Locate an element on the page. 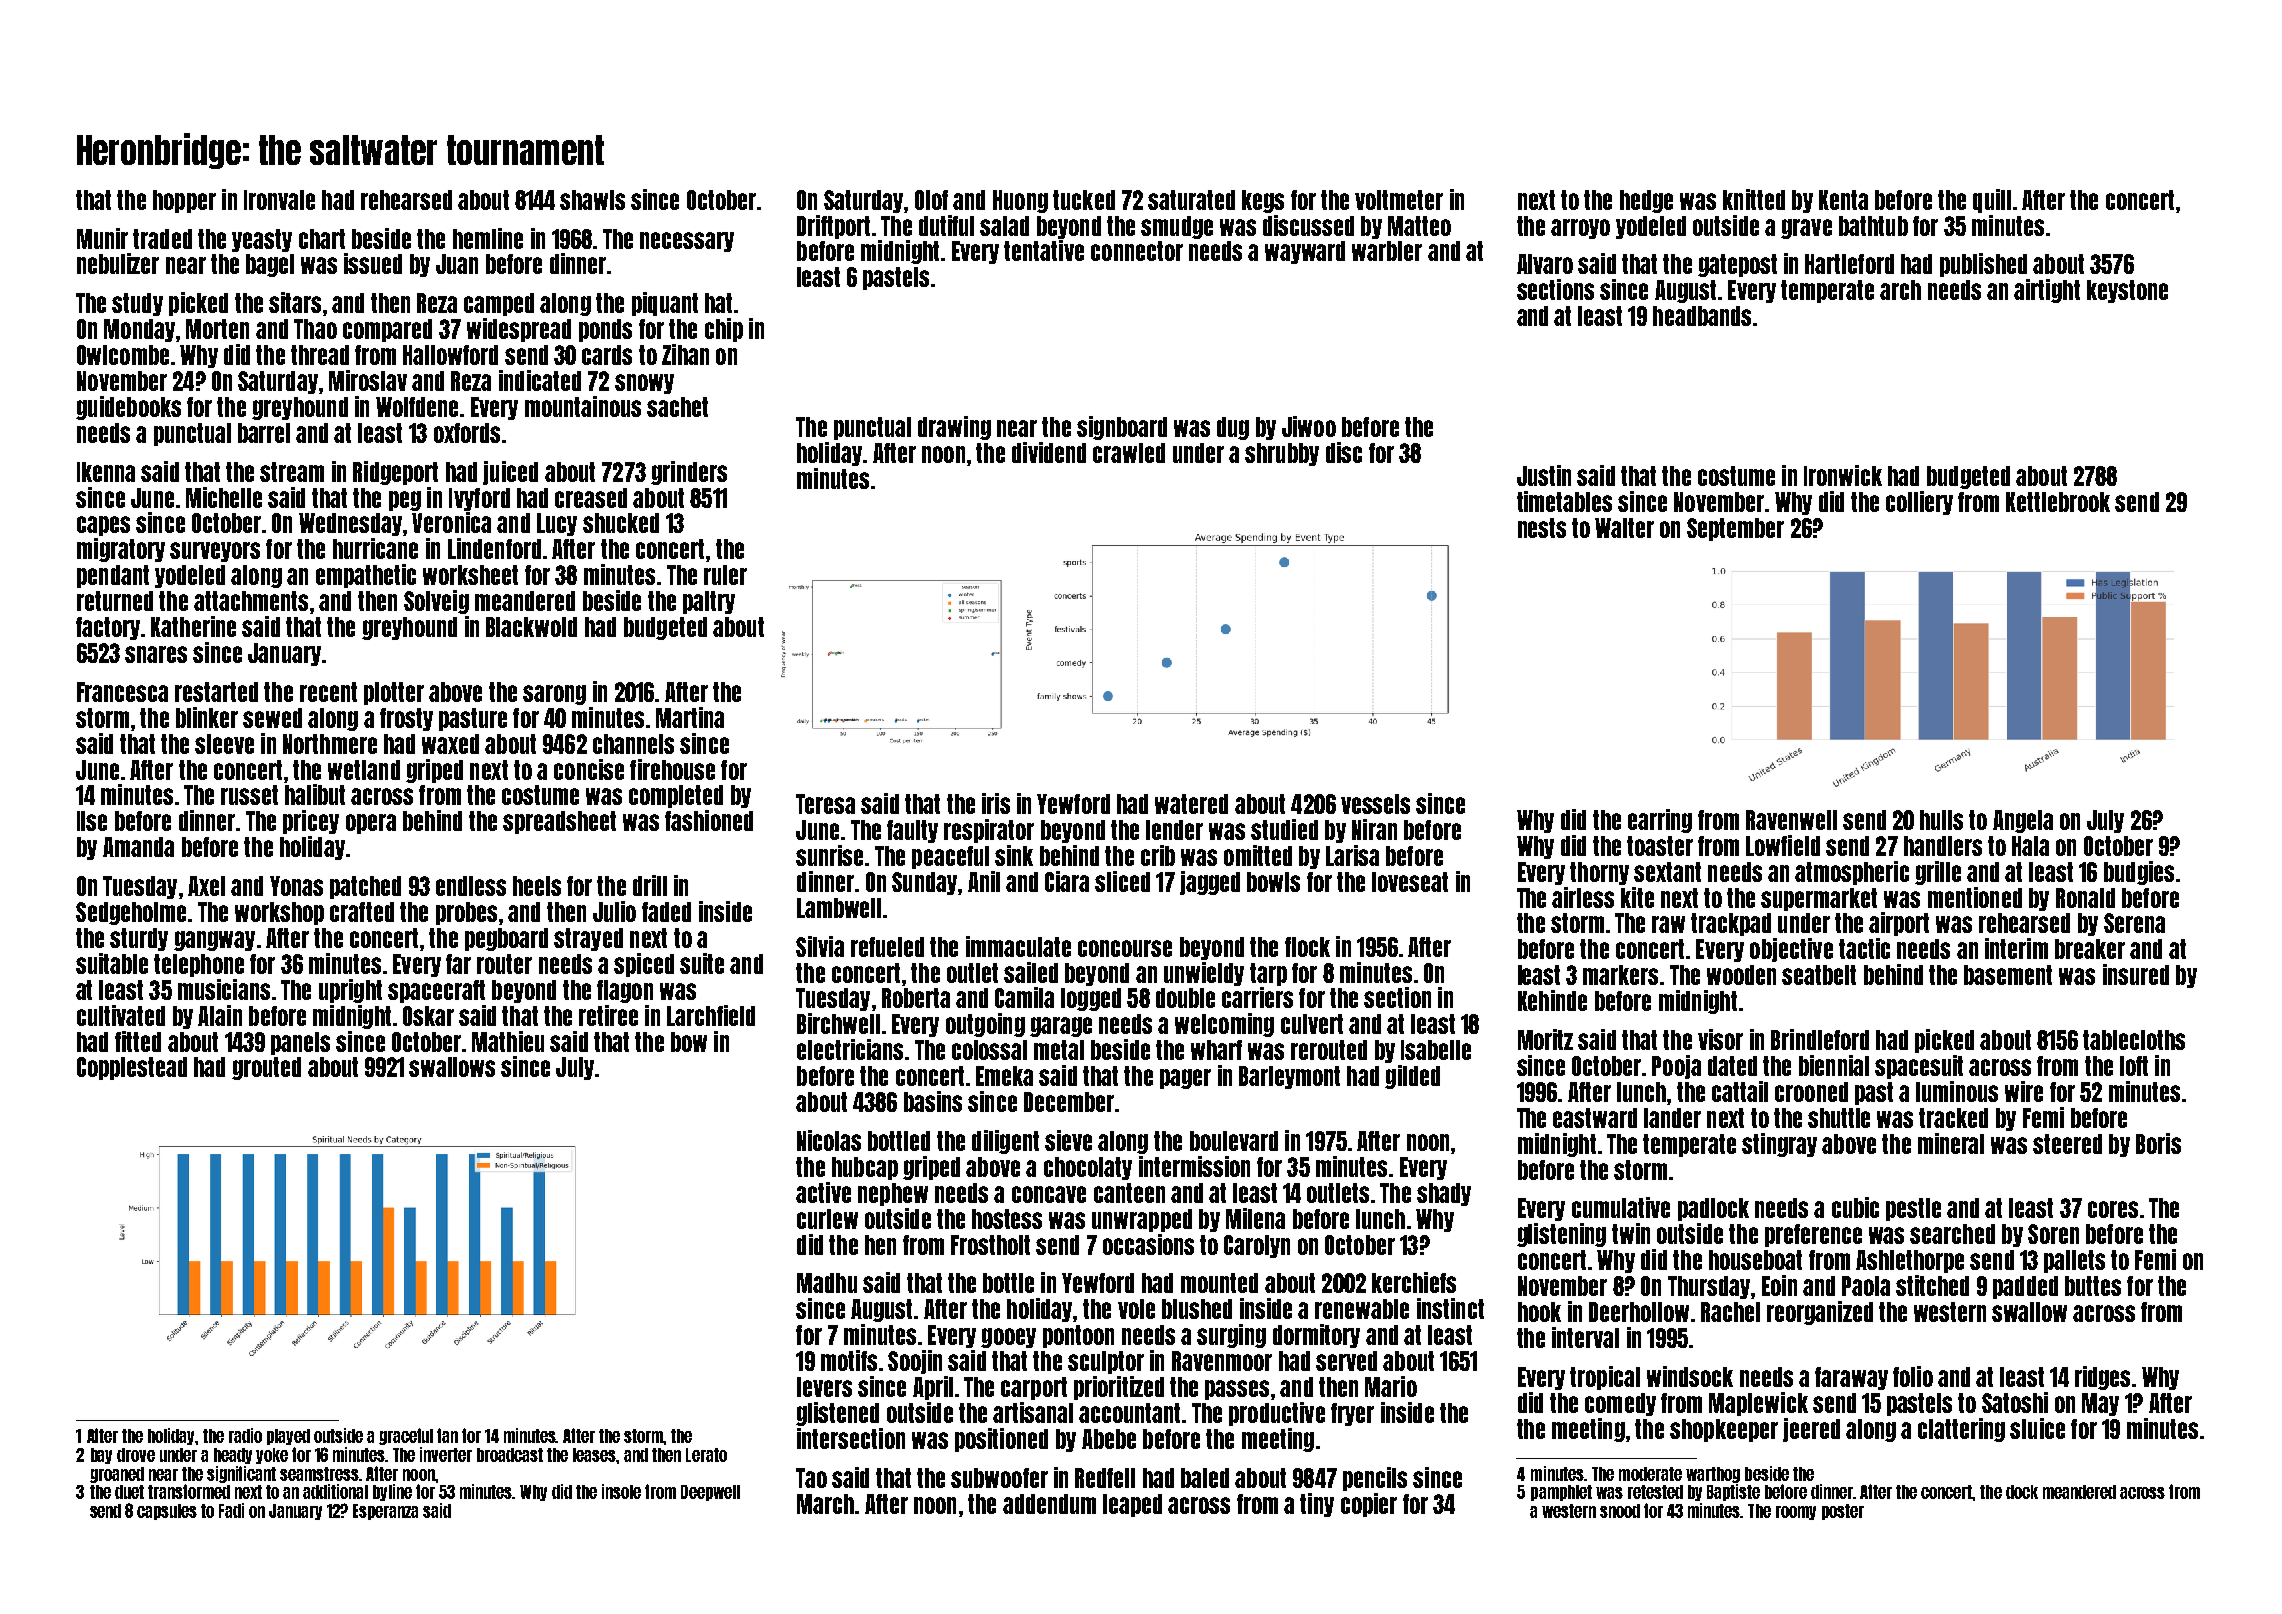  immaculate is located at coordinates (1018, 946).
